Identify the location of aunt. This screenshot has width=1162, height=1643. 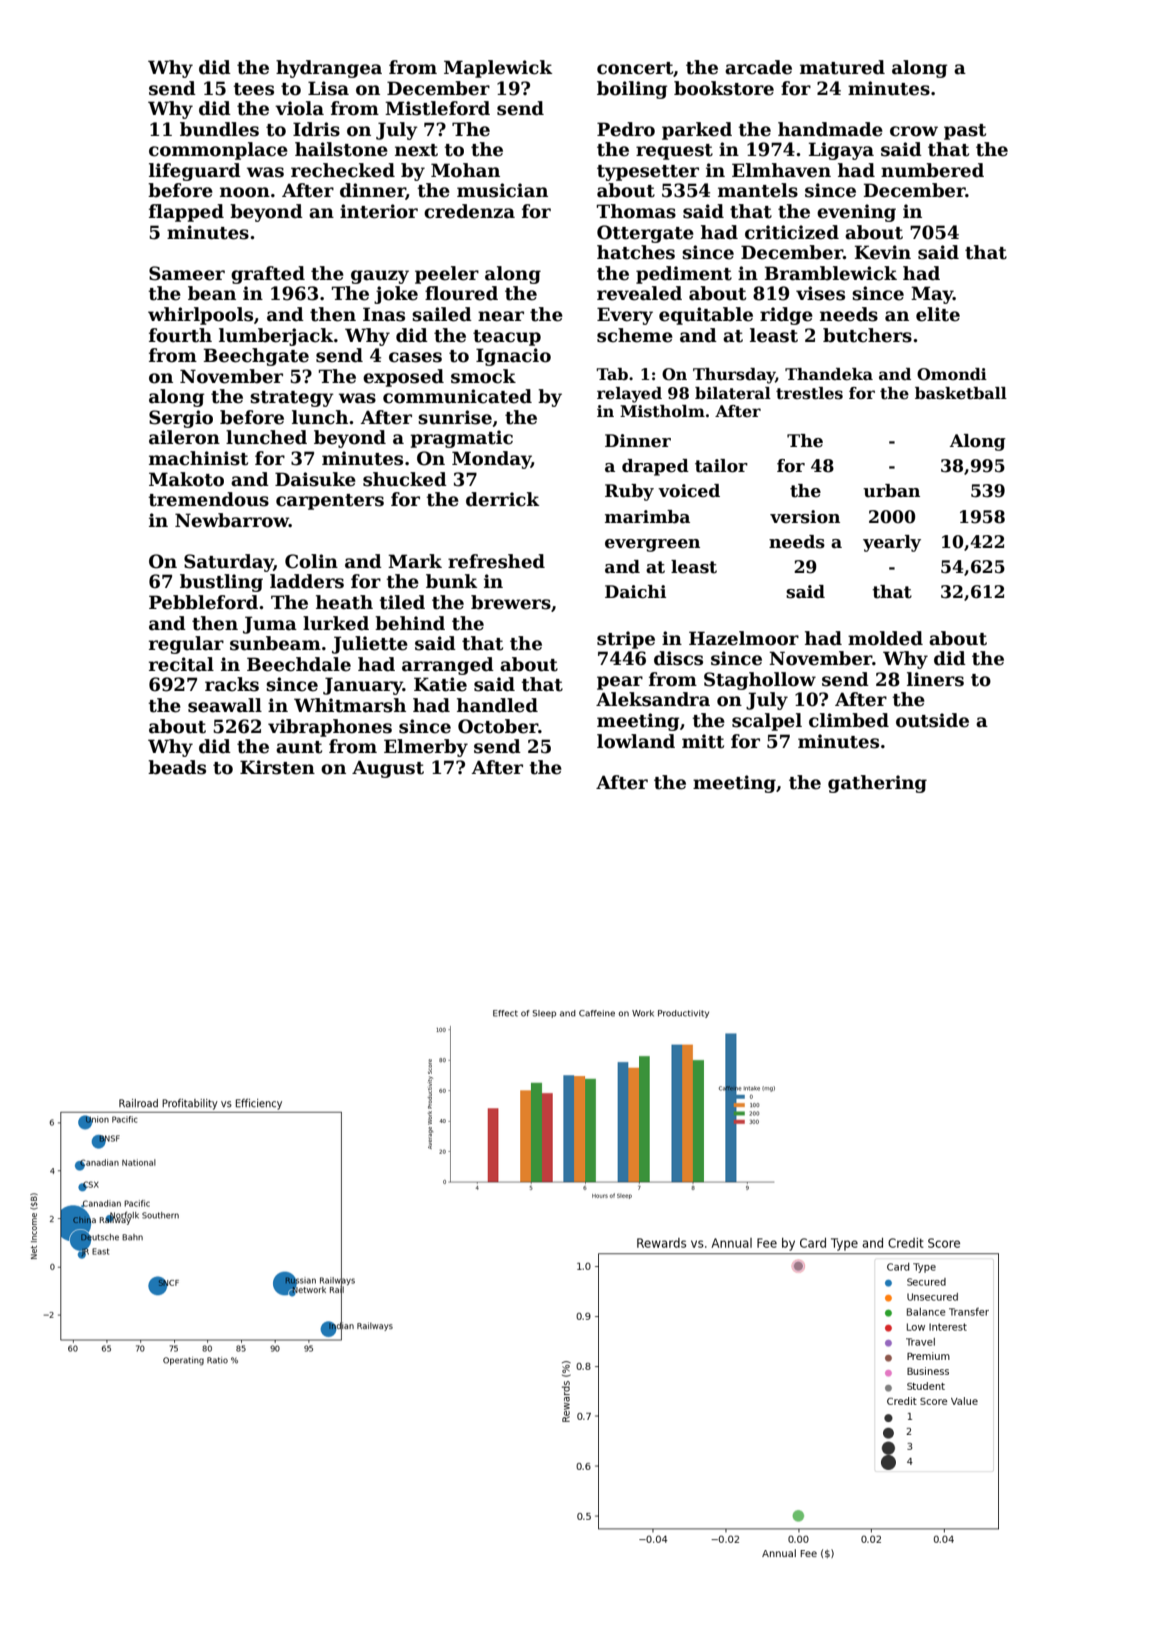
(299, 747).
